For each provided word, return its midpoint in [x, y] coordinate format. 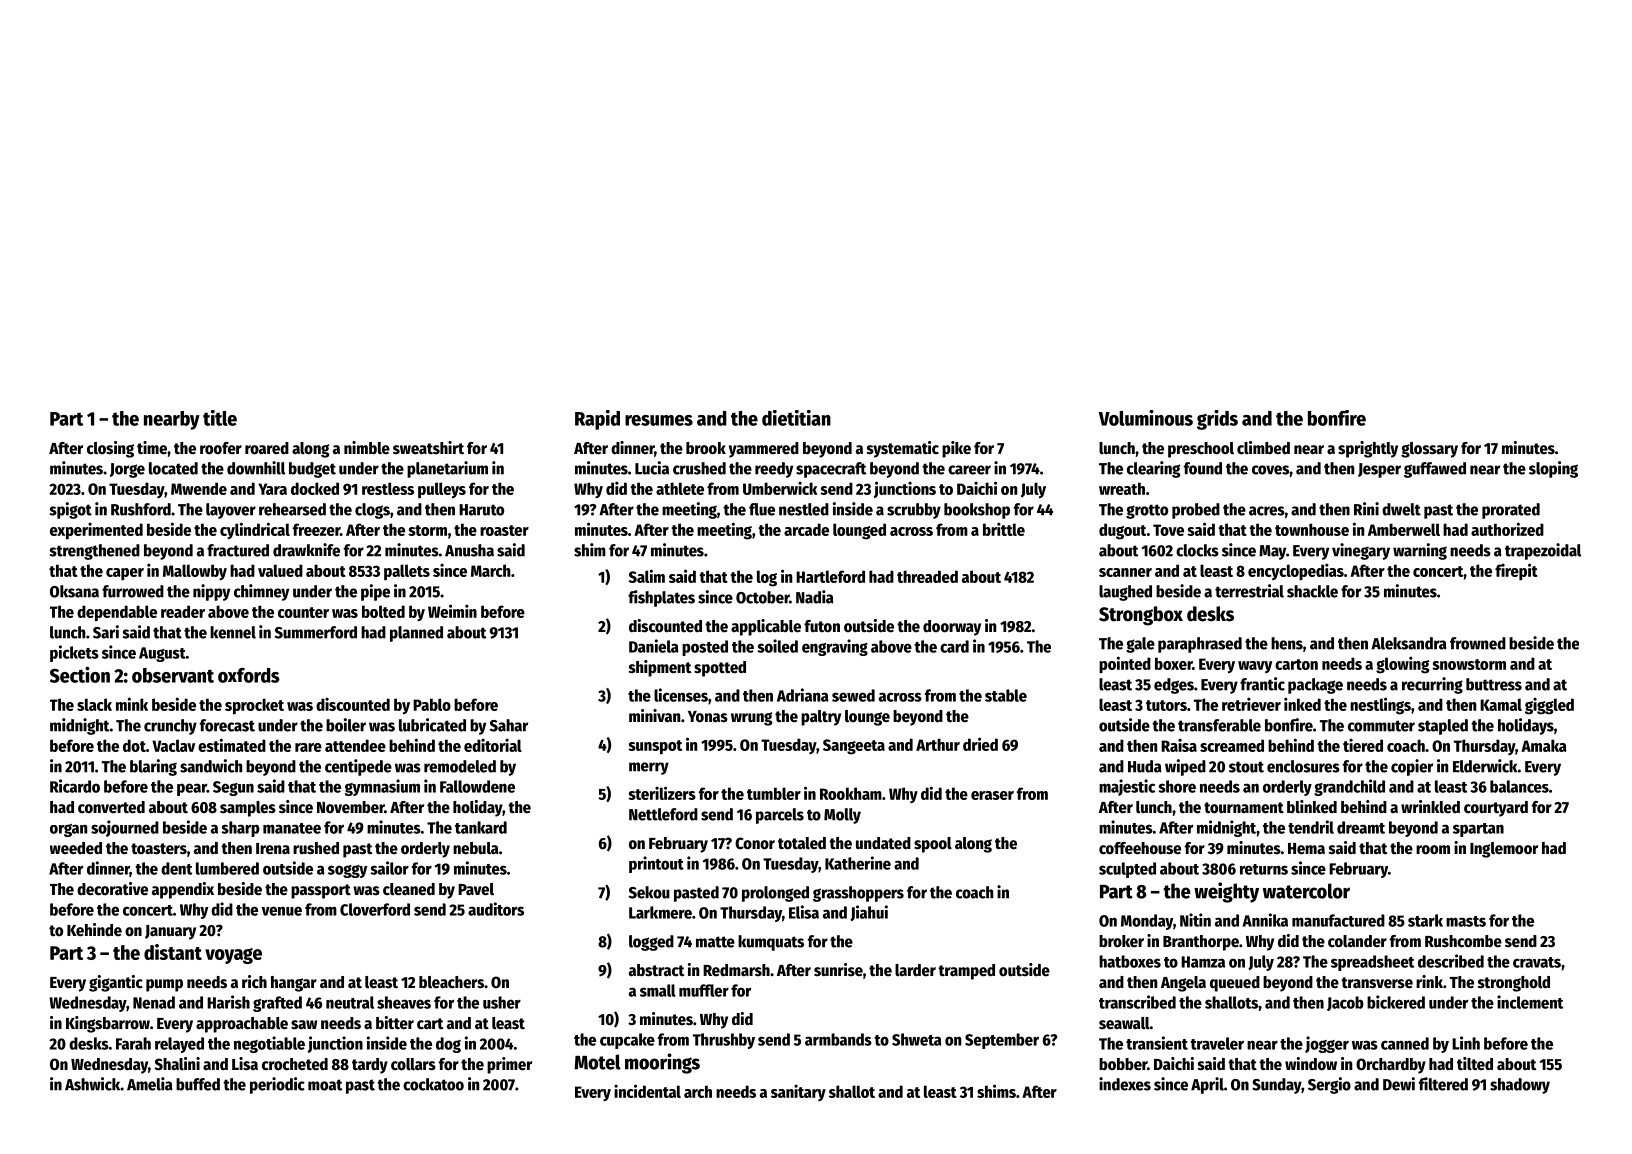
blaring [153, 767]
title [220, 418]
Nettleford [663, 814]
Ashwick [92, 1084]
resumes [659, 420]
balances [1519, 786]
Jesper [1379, 470]
